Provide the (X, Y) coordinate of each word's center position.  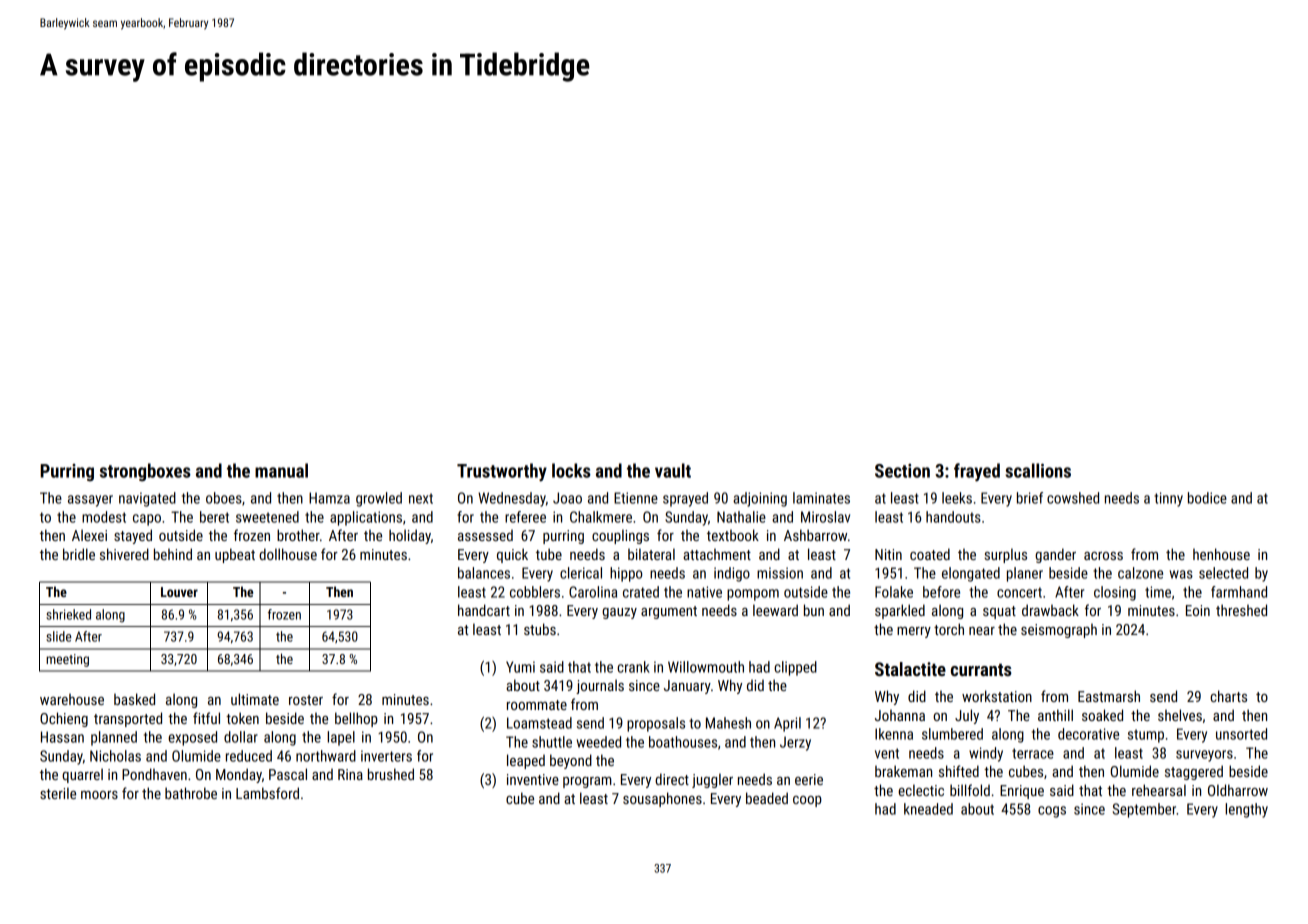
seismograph (1059, 630)
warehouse (72, 699)
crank (633, 667)
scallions (1038, 470)
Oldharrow (1238, 790)
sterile (58, 793)
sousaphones (662, 799)
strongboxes (145, 472)
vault (673, 470)
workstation (997, 696)
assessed (485, 535)
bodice (1207, 498)
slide (59, 636)
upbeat (235, 555)
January (687, 687)
